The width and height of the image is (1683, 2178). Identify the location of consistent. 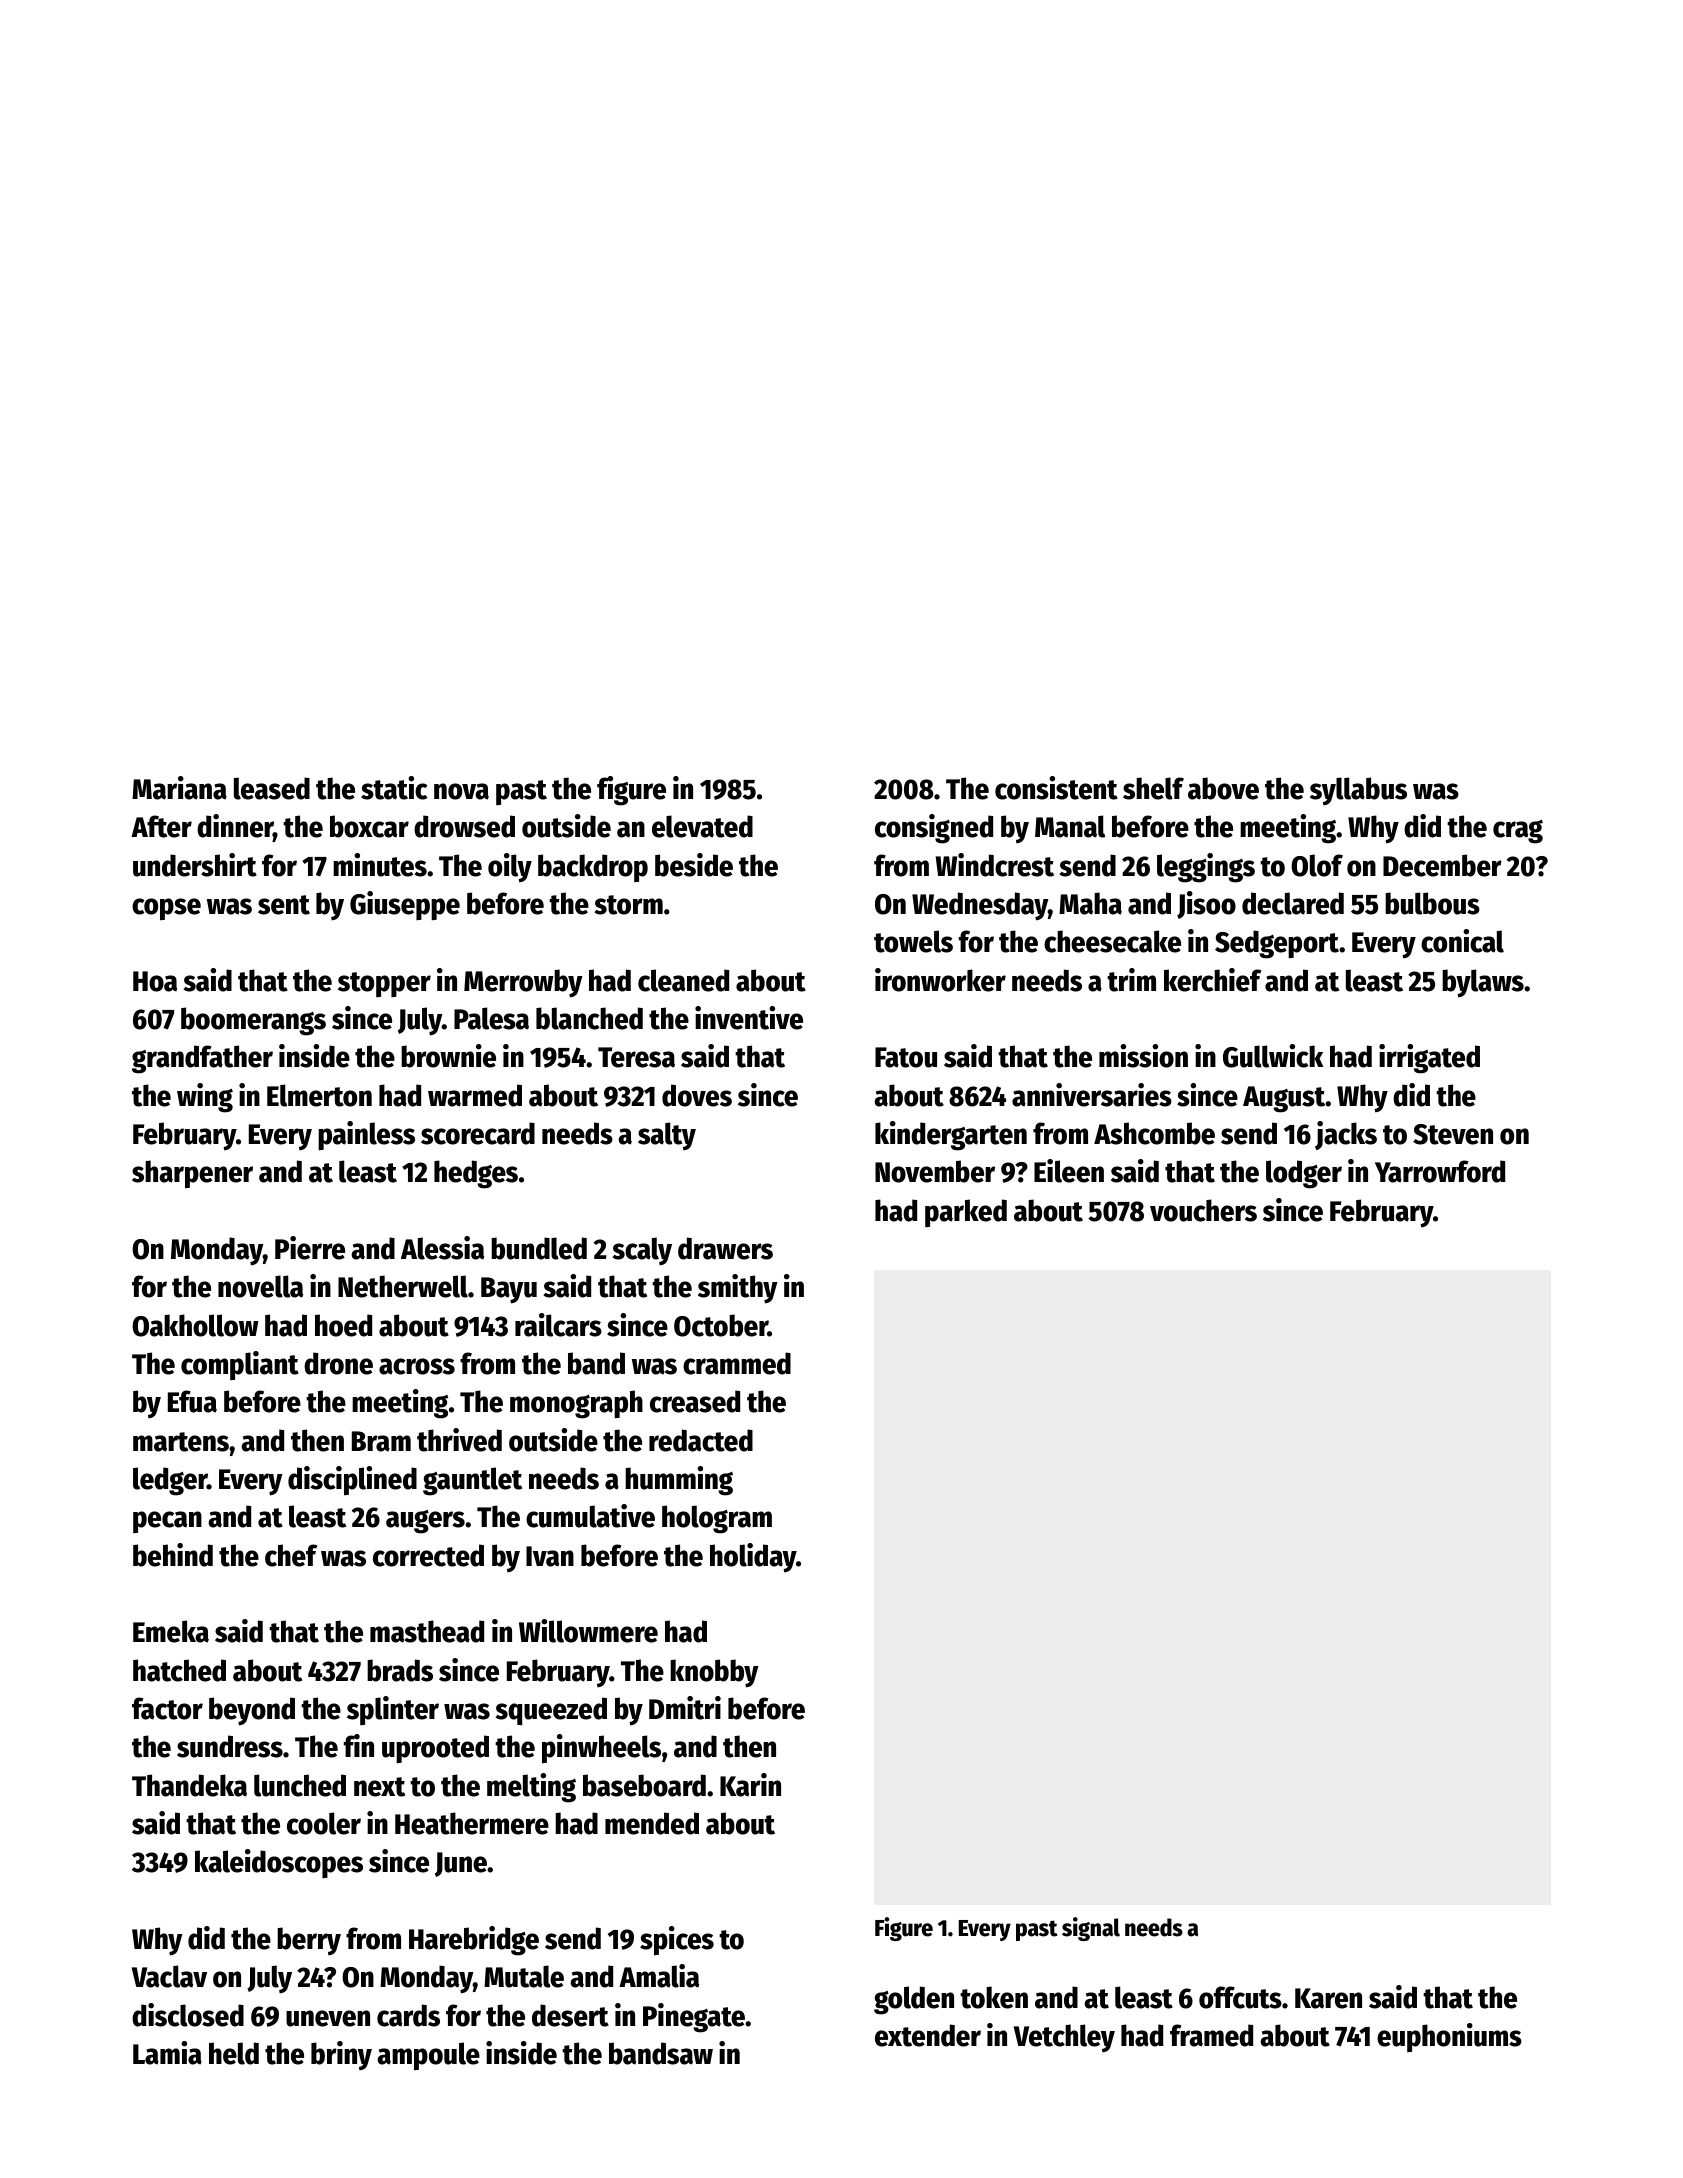
(1056, 788).
